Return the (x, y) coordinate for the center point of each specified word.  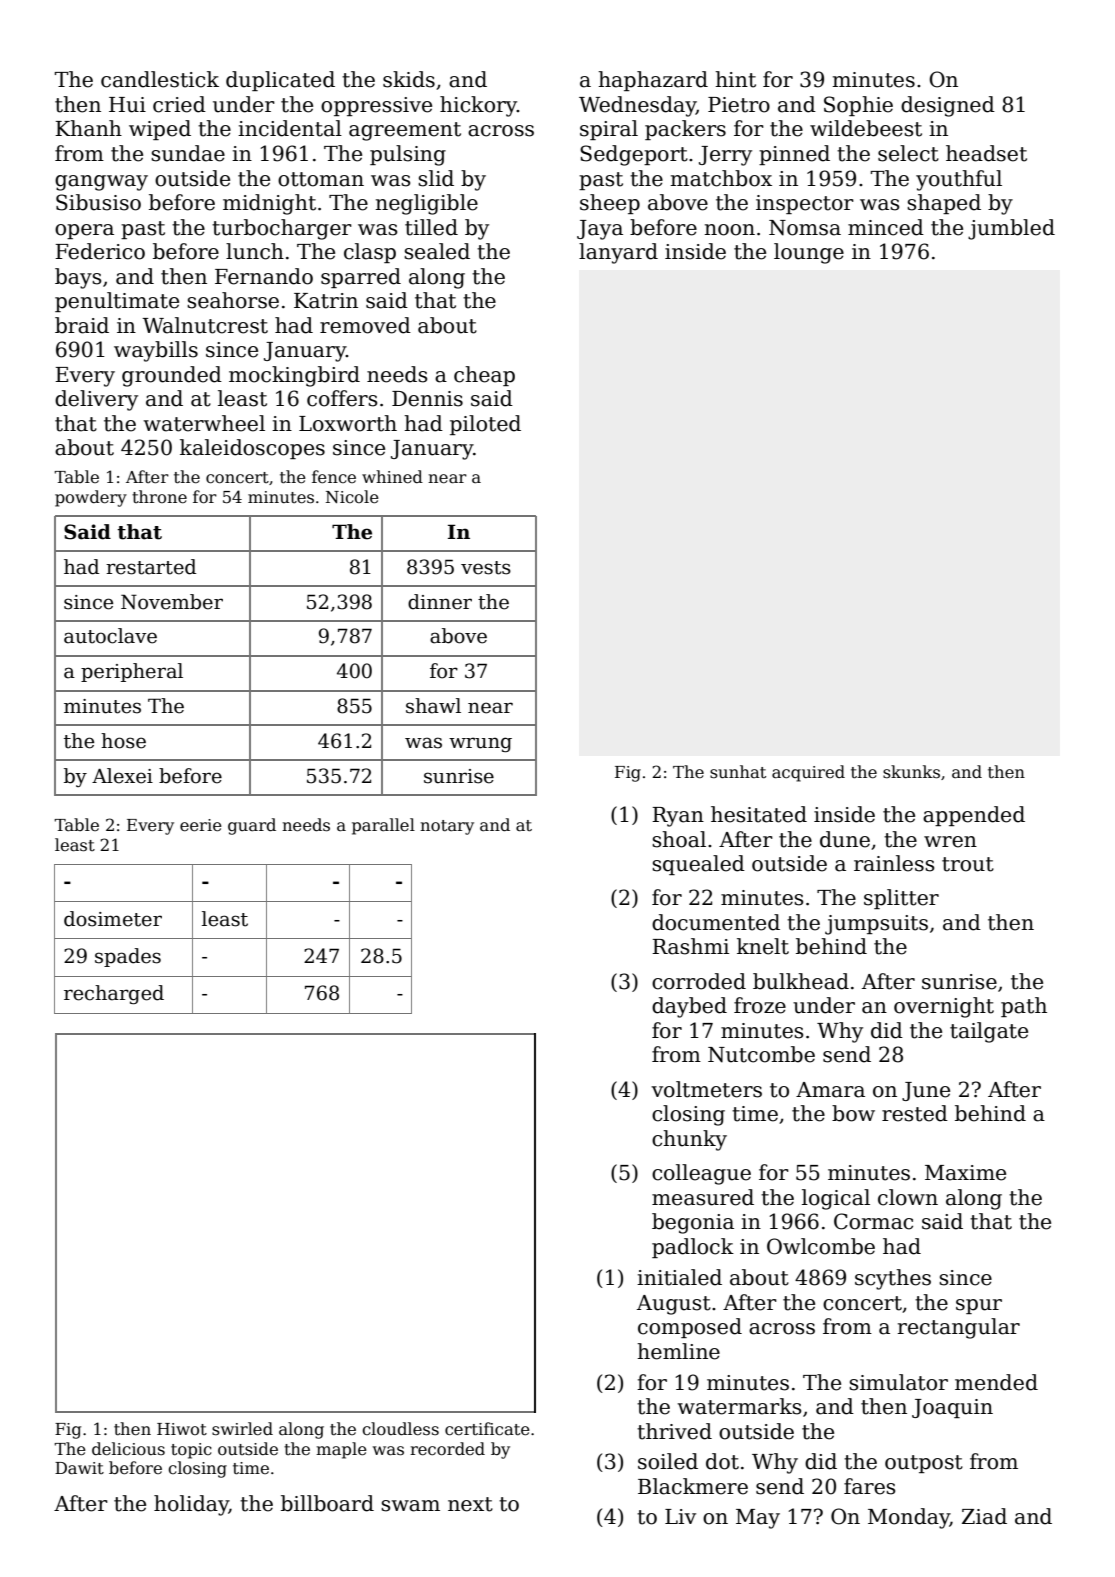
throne (159, 497)
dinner (440, 602)
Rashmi (690, 946)
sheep (610, 204)
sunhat (738, 771)
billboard (327, 1503)
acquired (808, 773)
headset (986, 153)
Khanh (88, 128)
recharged (114, 994)
